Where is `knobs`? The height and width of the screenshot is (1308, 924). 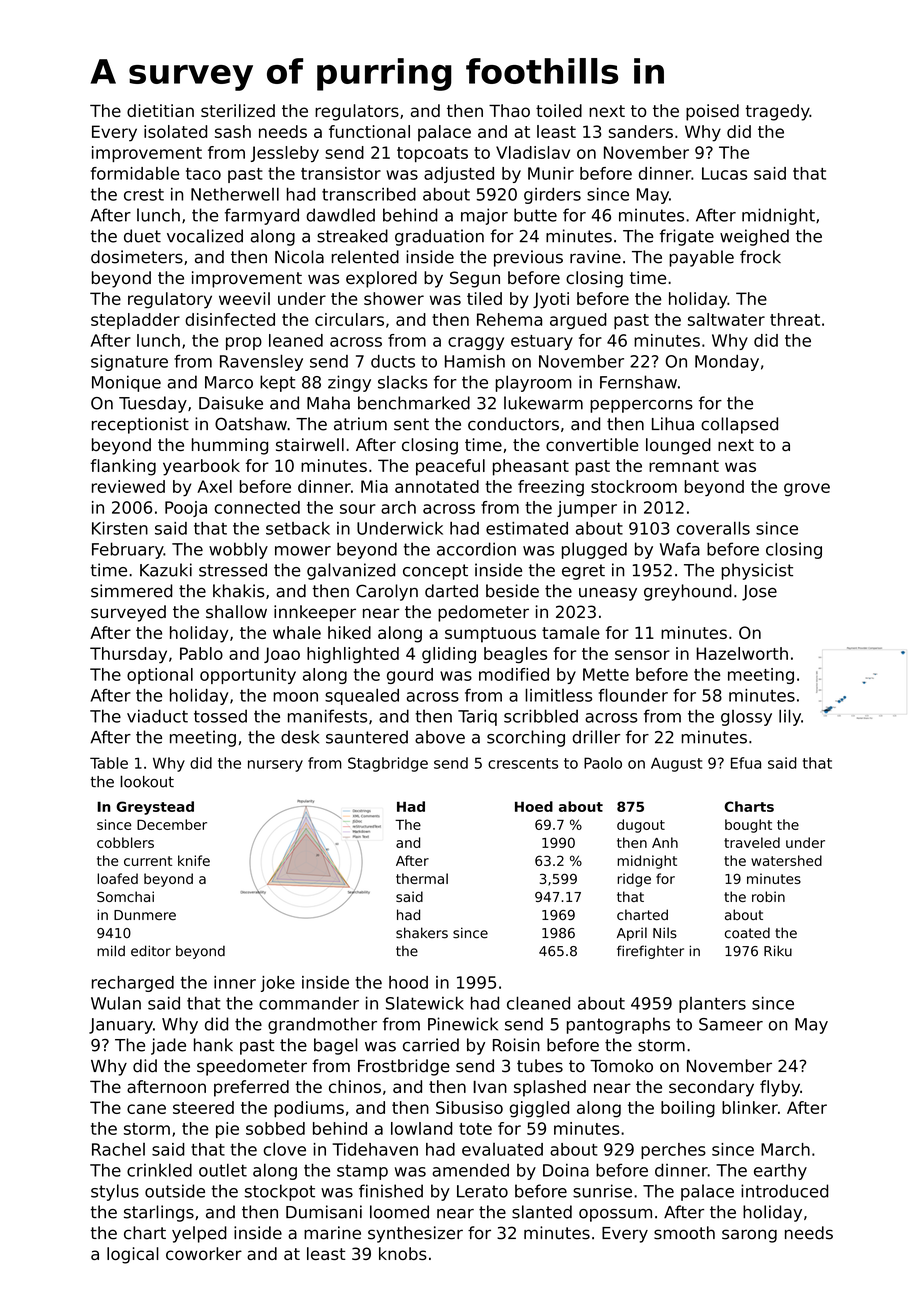
knobs is located at coordinates (403, 1253).
